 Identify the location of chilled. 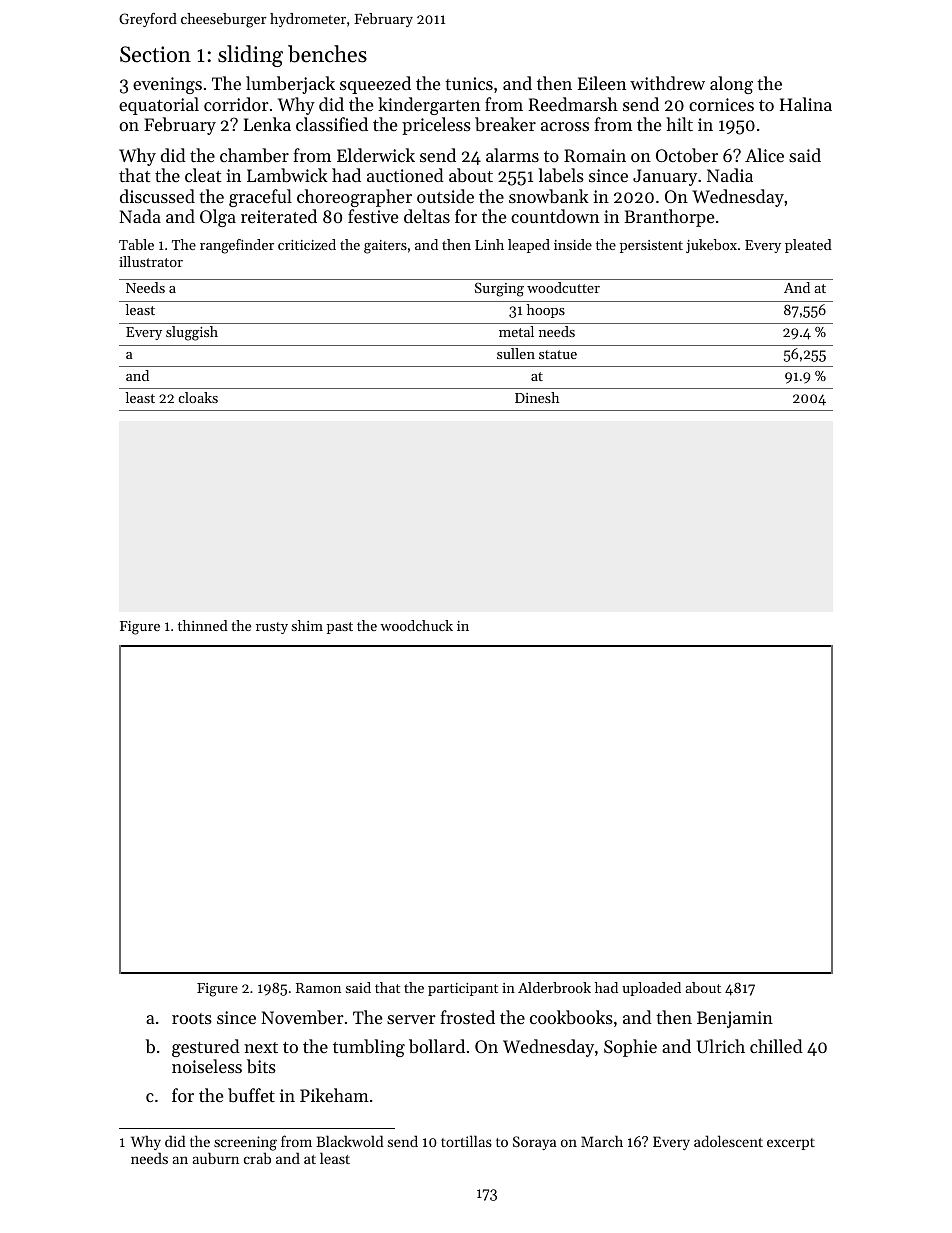
(776, 1046).
